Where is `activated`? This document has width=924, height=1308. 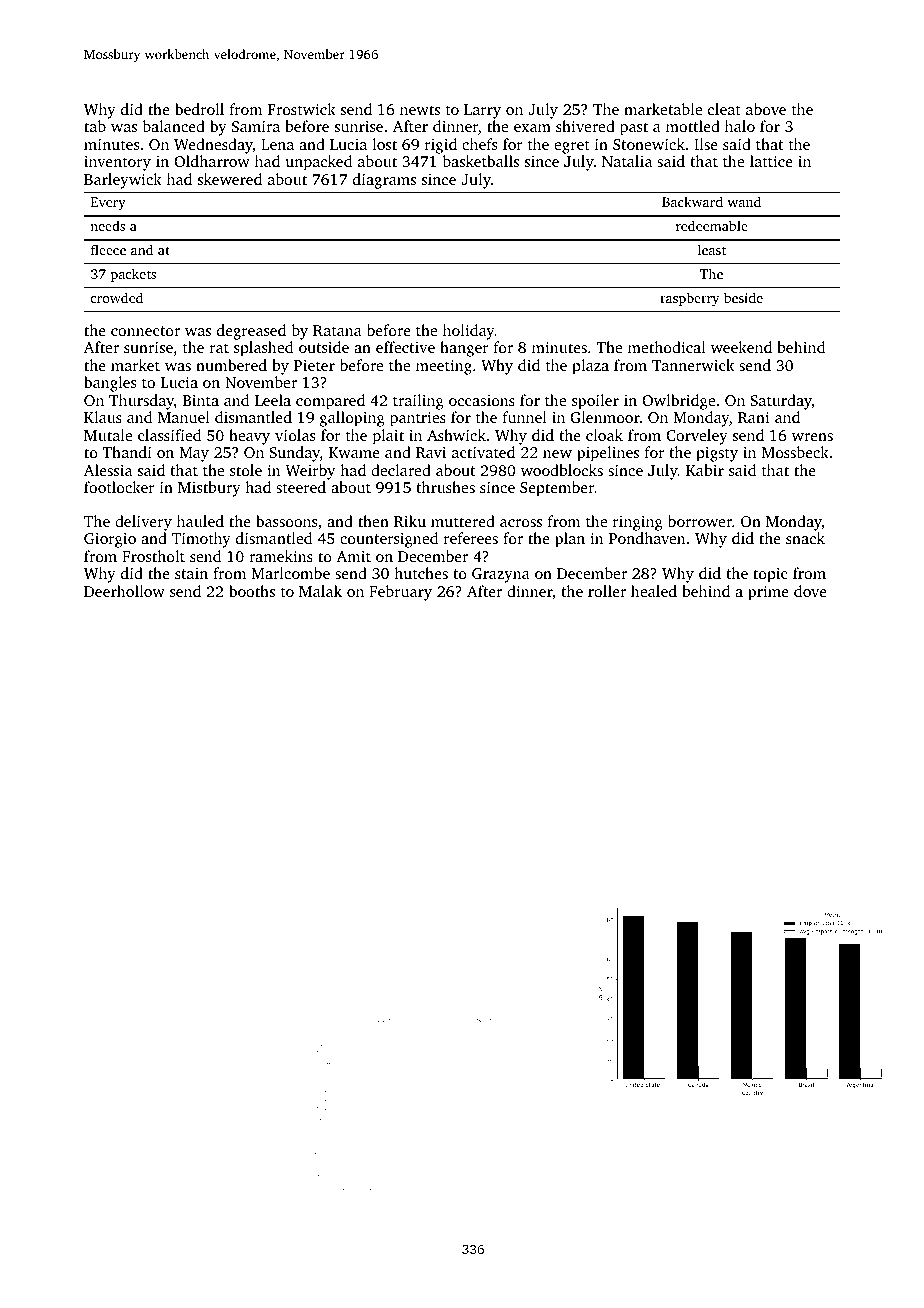
activated is located at coordinates (483, 452).
